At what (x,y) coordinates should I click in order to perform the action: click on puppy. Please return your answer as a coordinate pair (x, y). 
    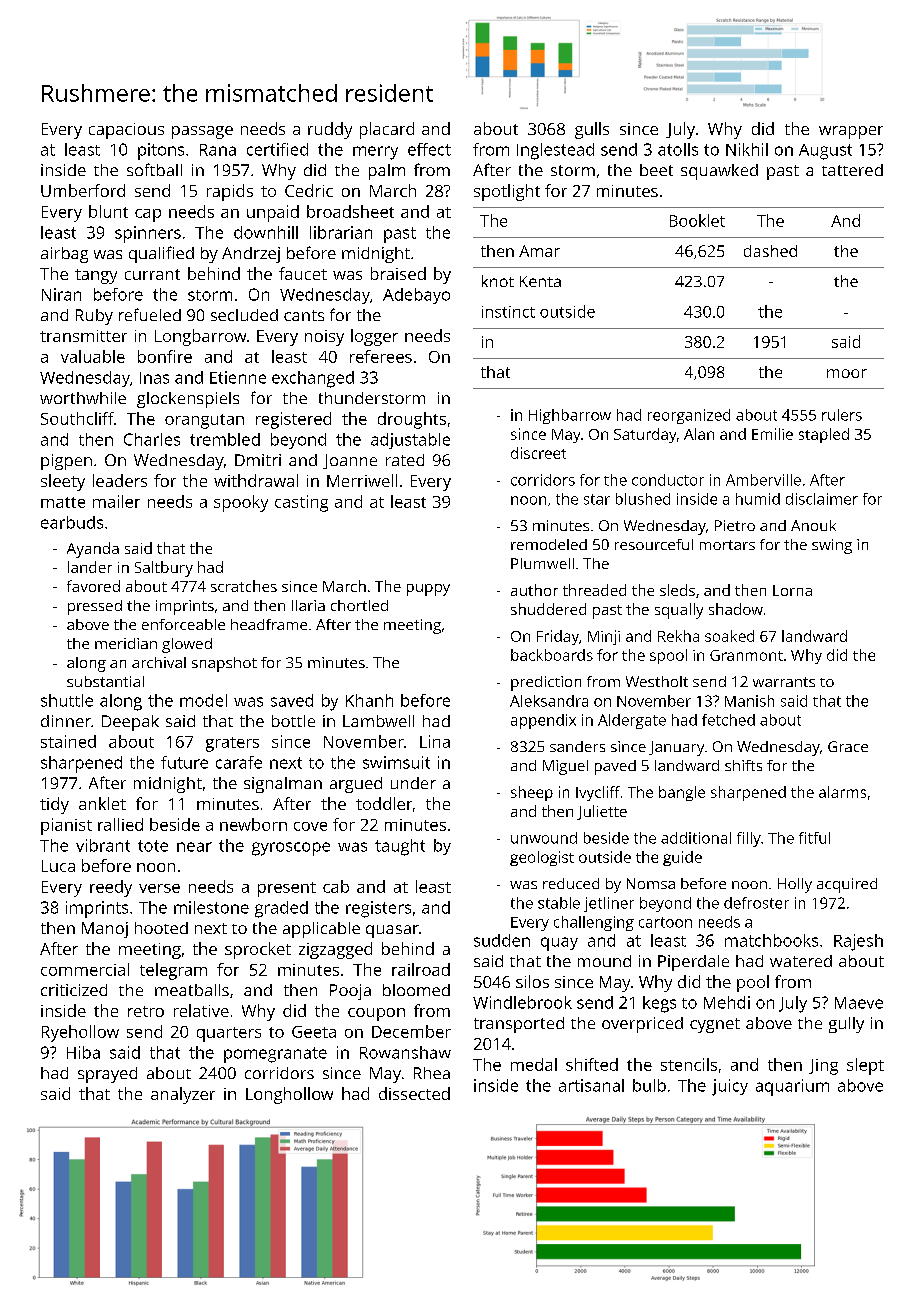
    Looking at the image, I should click on (428, 590).
